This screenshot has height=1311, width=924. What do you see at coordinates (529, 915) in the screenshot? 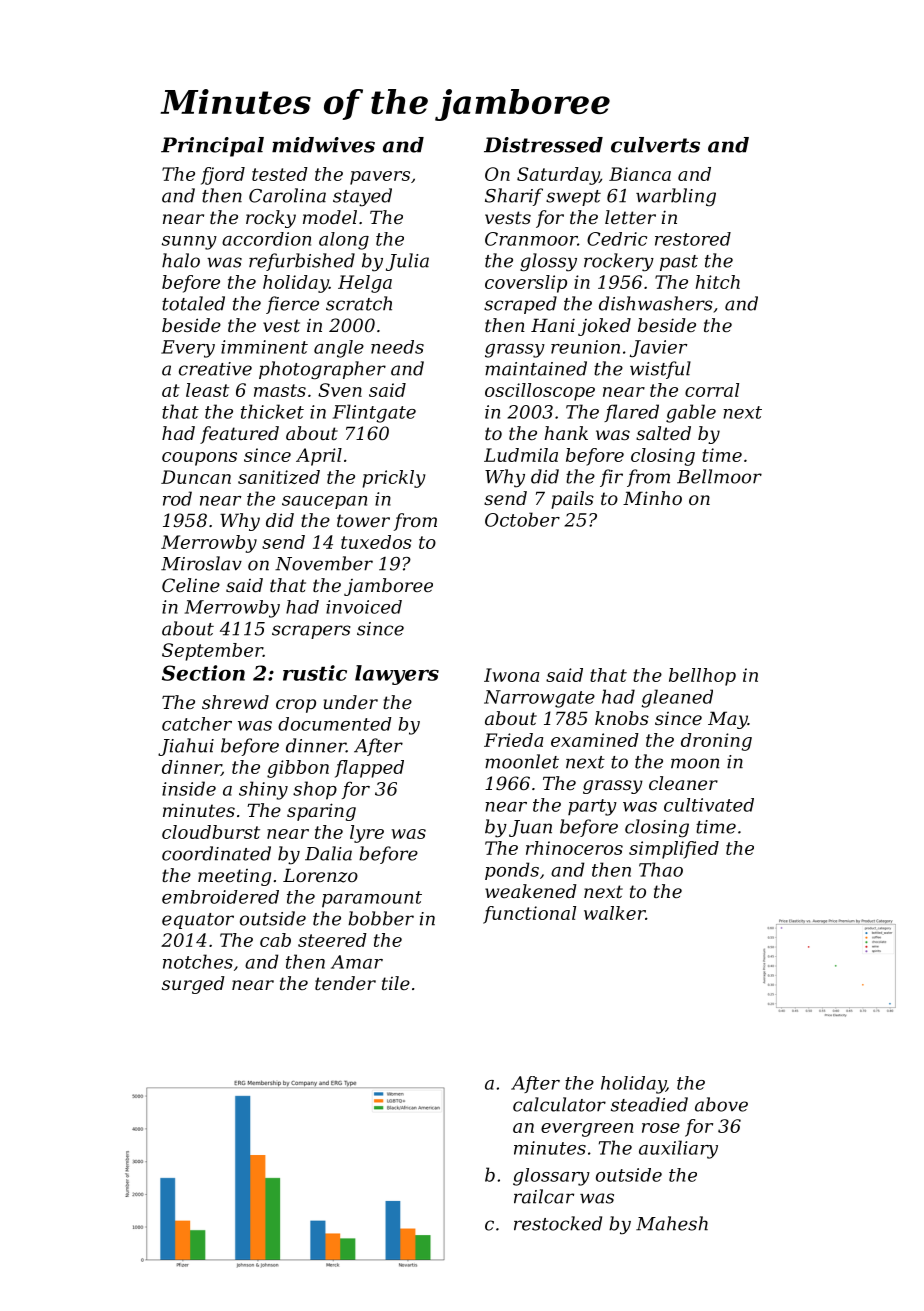
I see `functional` at bounding box center [529, 915].
